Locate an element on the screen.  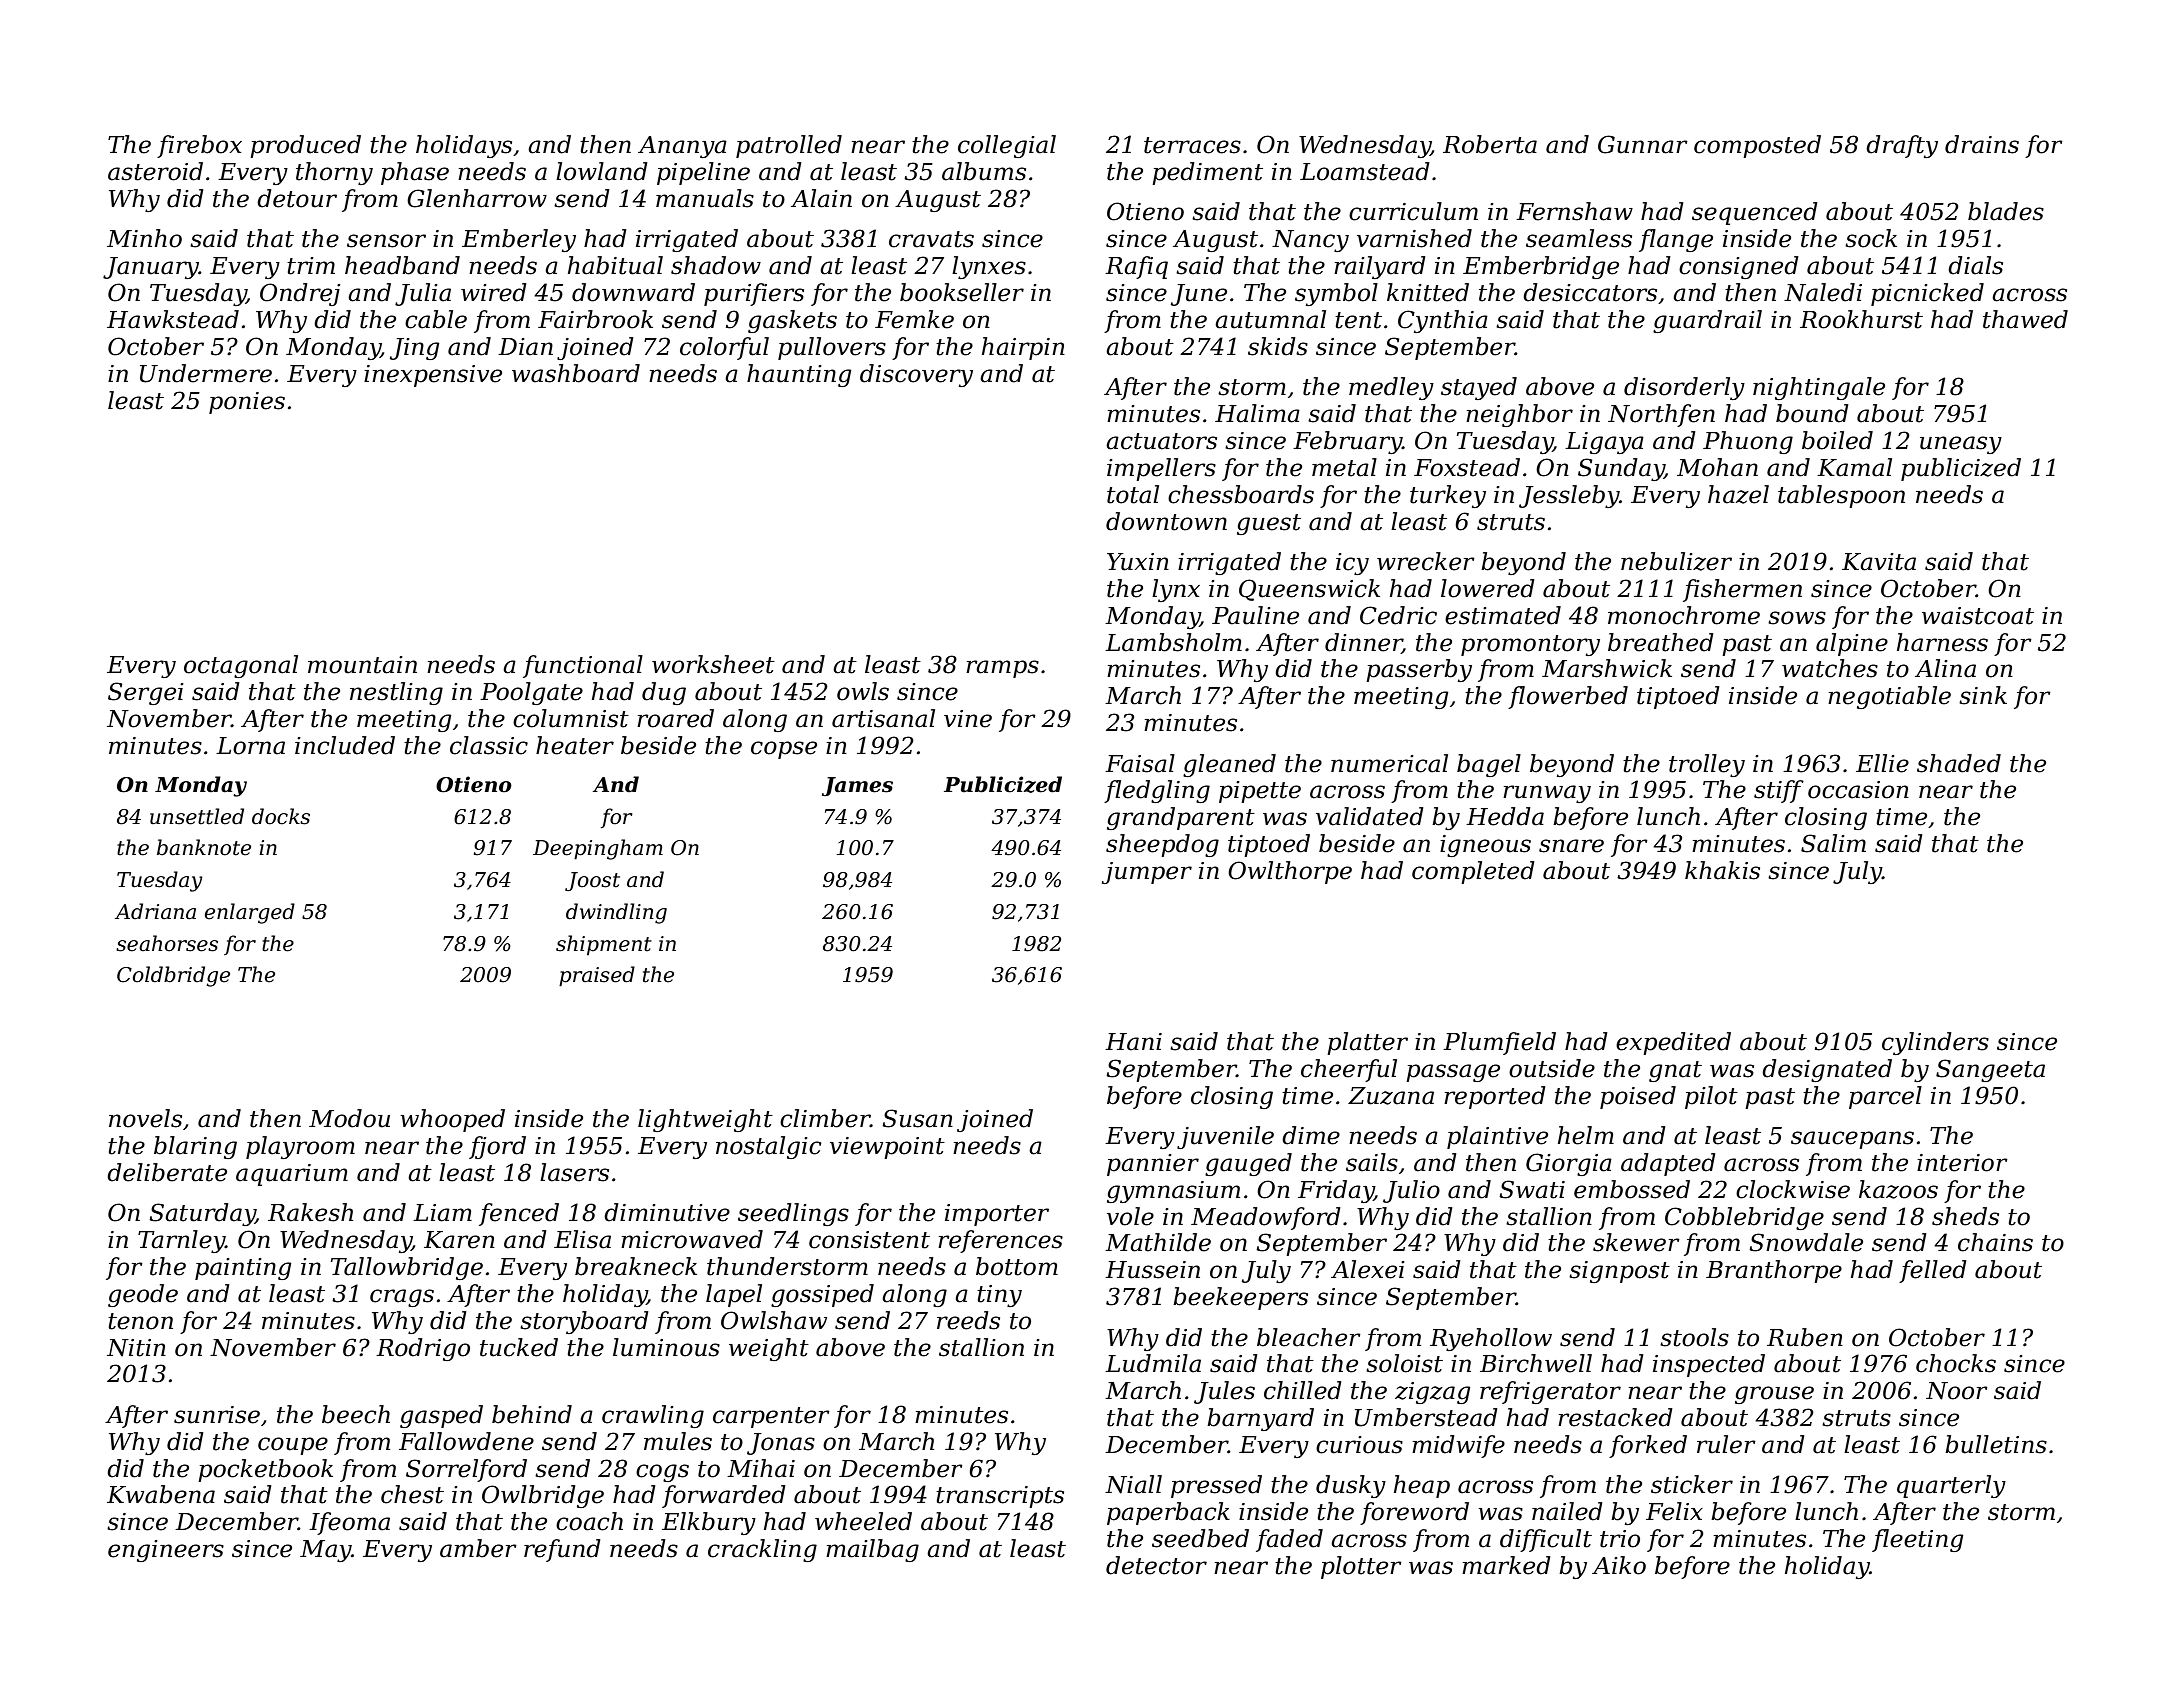
mountain is located at coordinates (362, 665).
